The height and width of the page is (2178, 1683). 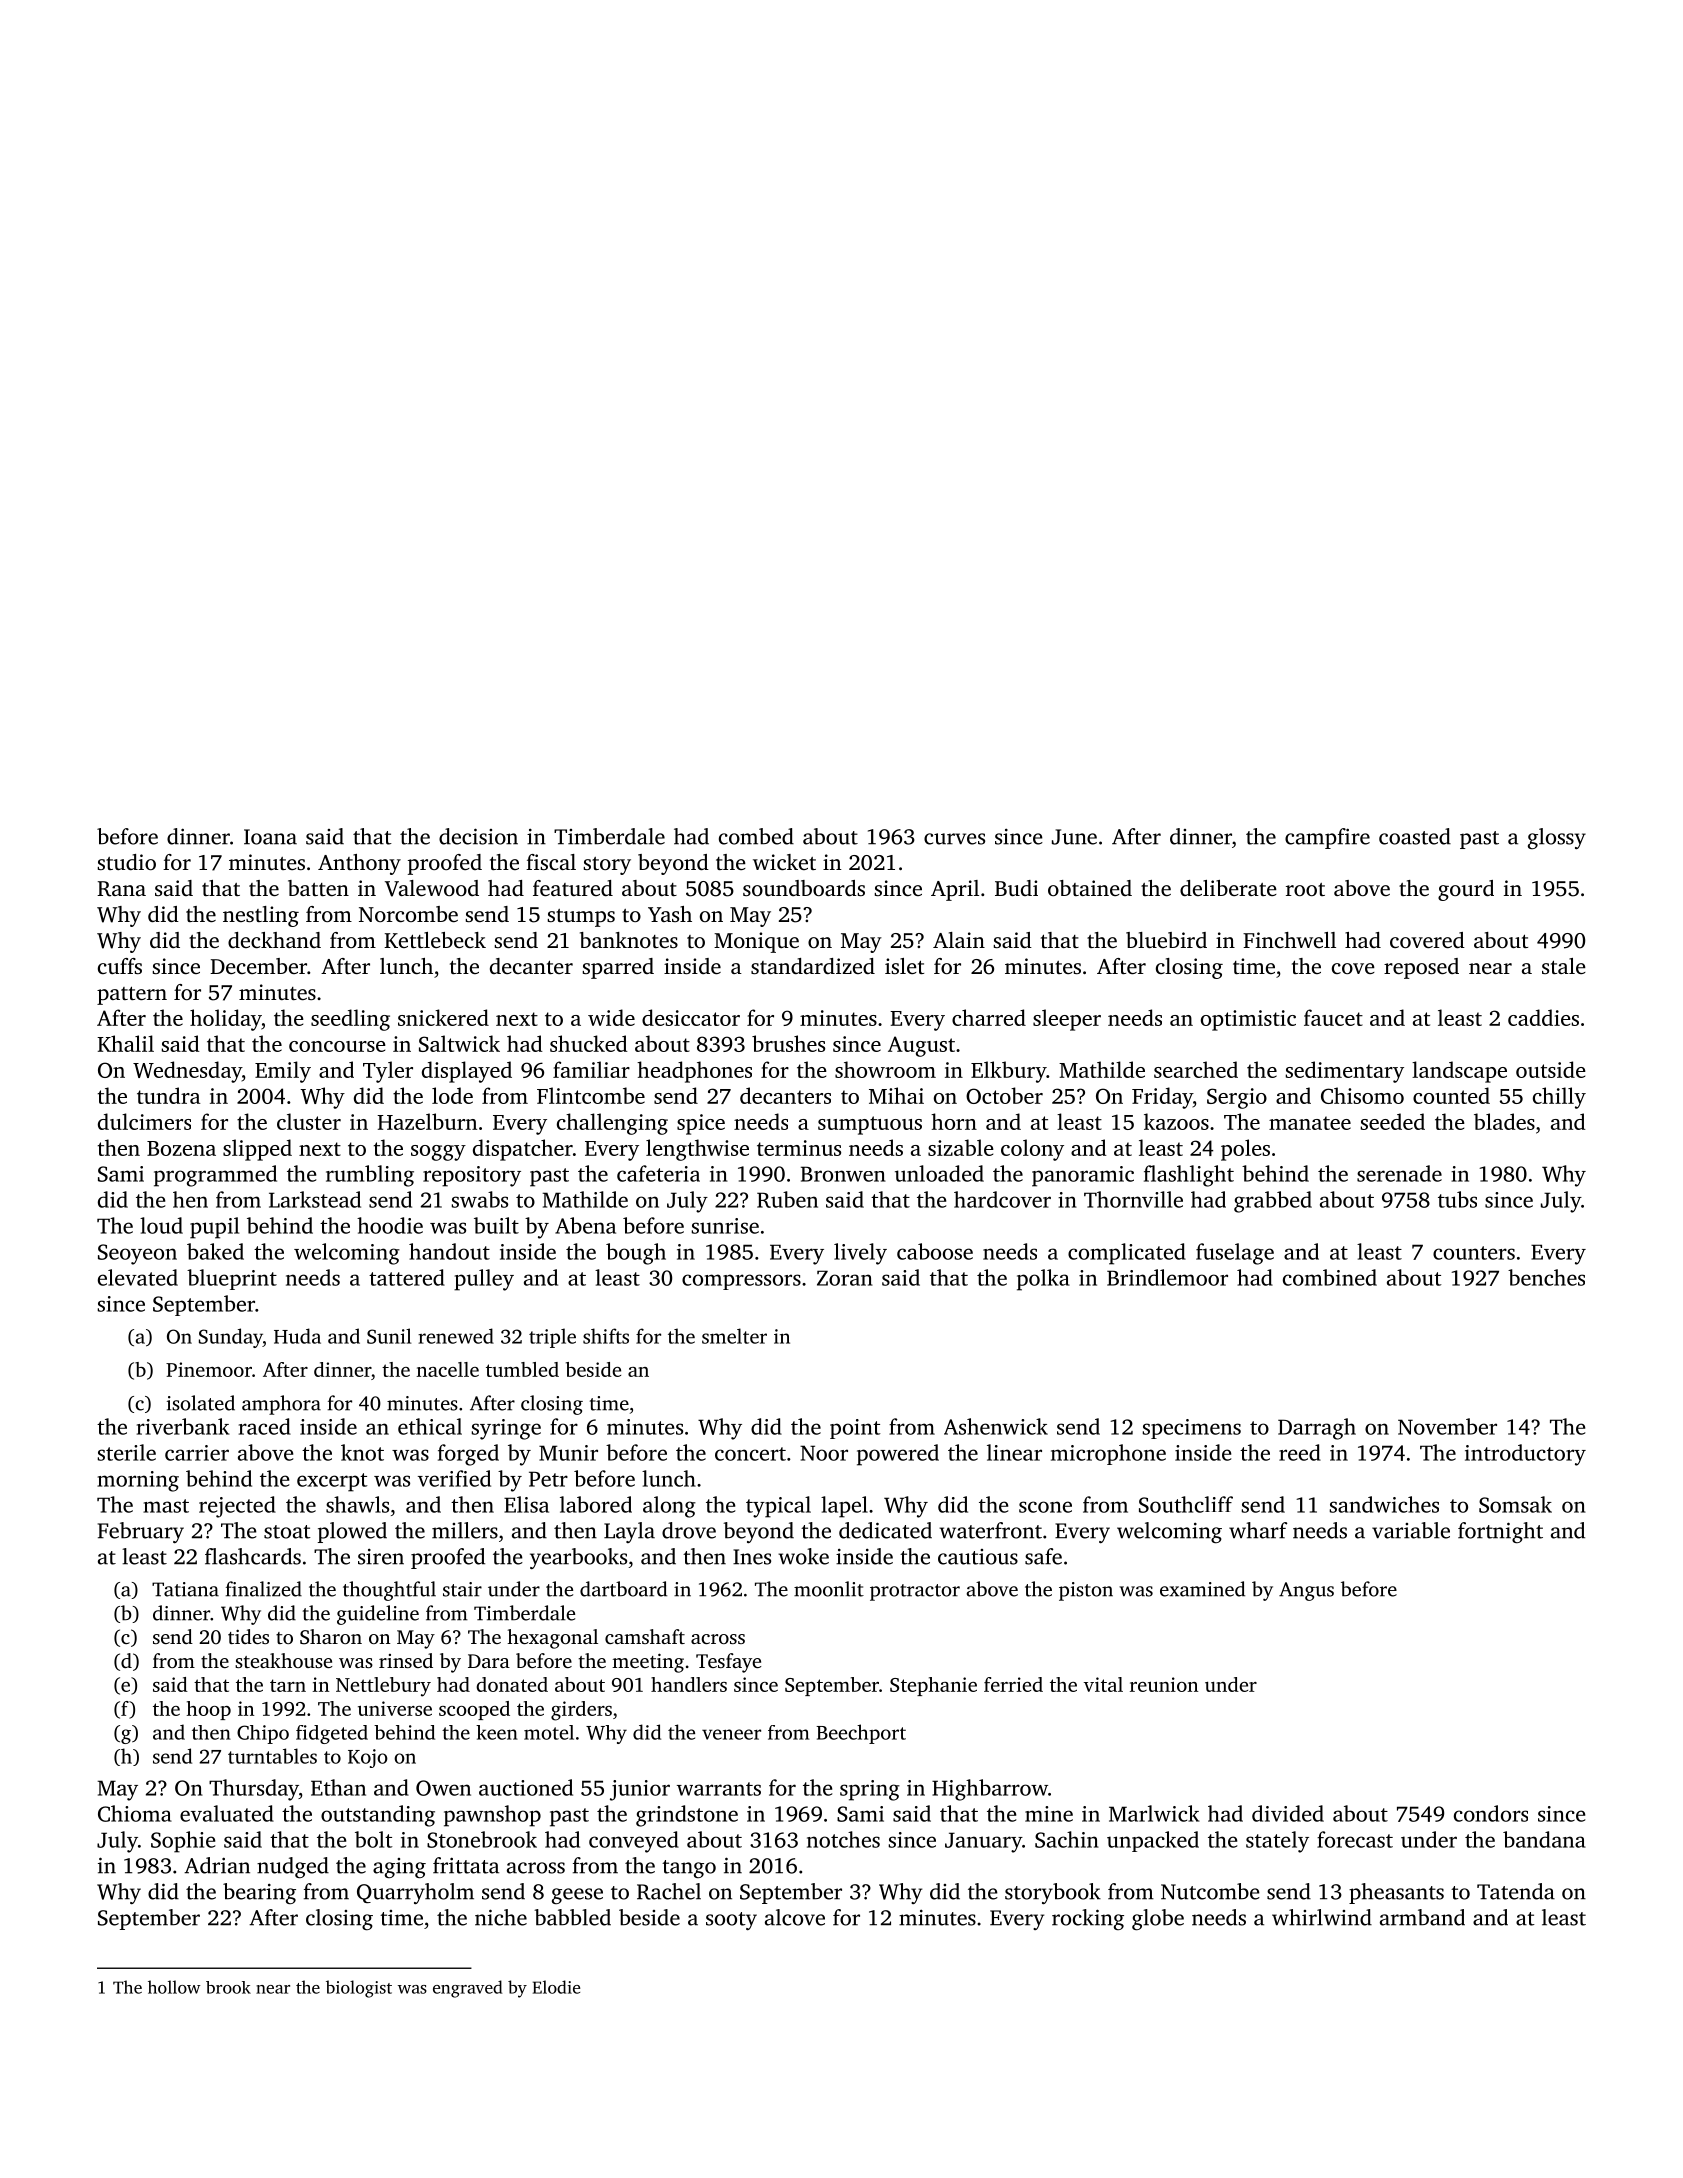 I want to click on batten, so click(x=318, y=888).
